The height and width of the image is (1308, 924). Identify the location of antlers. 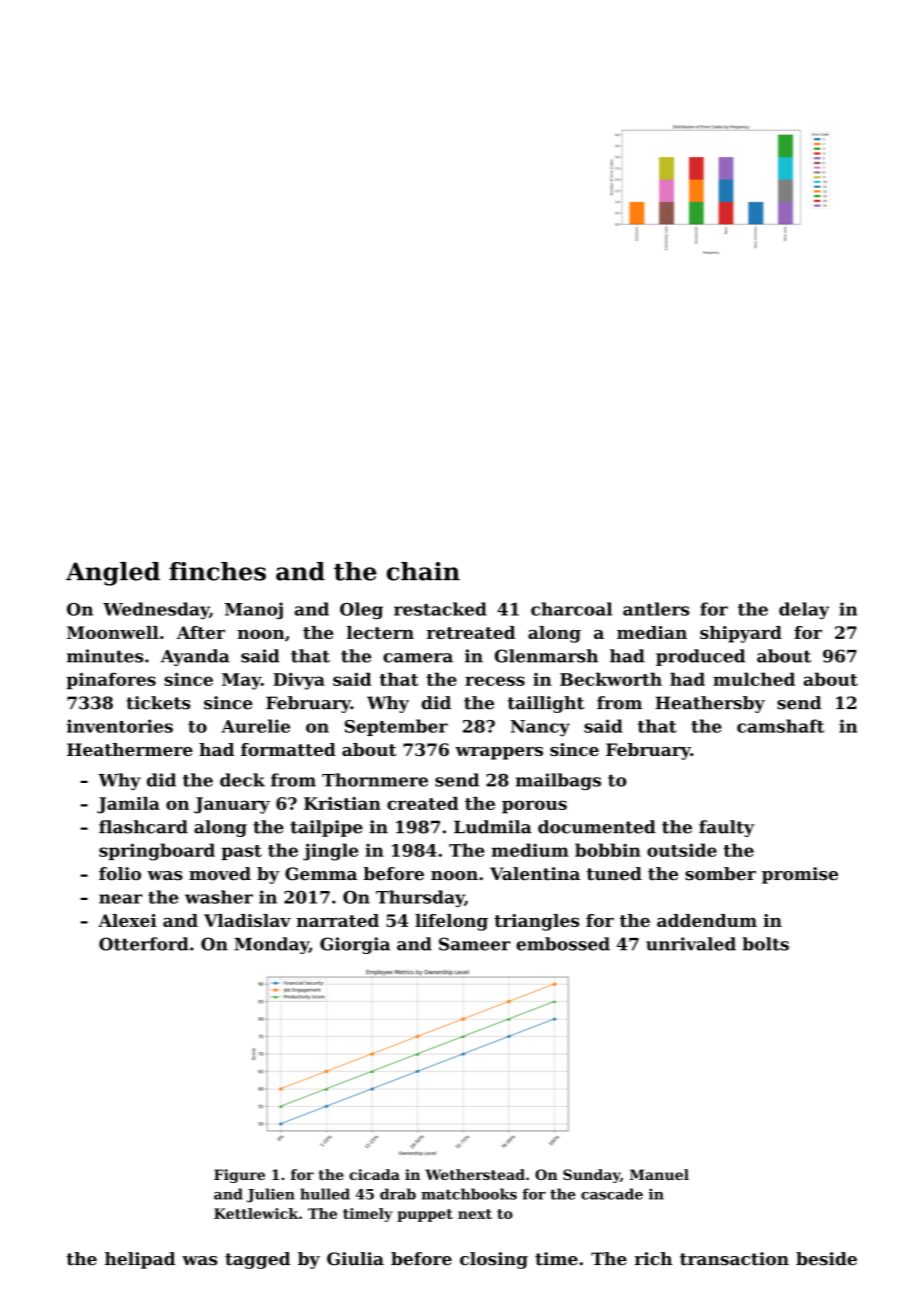
(656, 609).
